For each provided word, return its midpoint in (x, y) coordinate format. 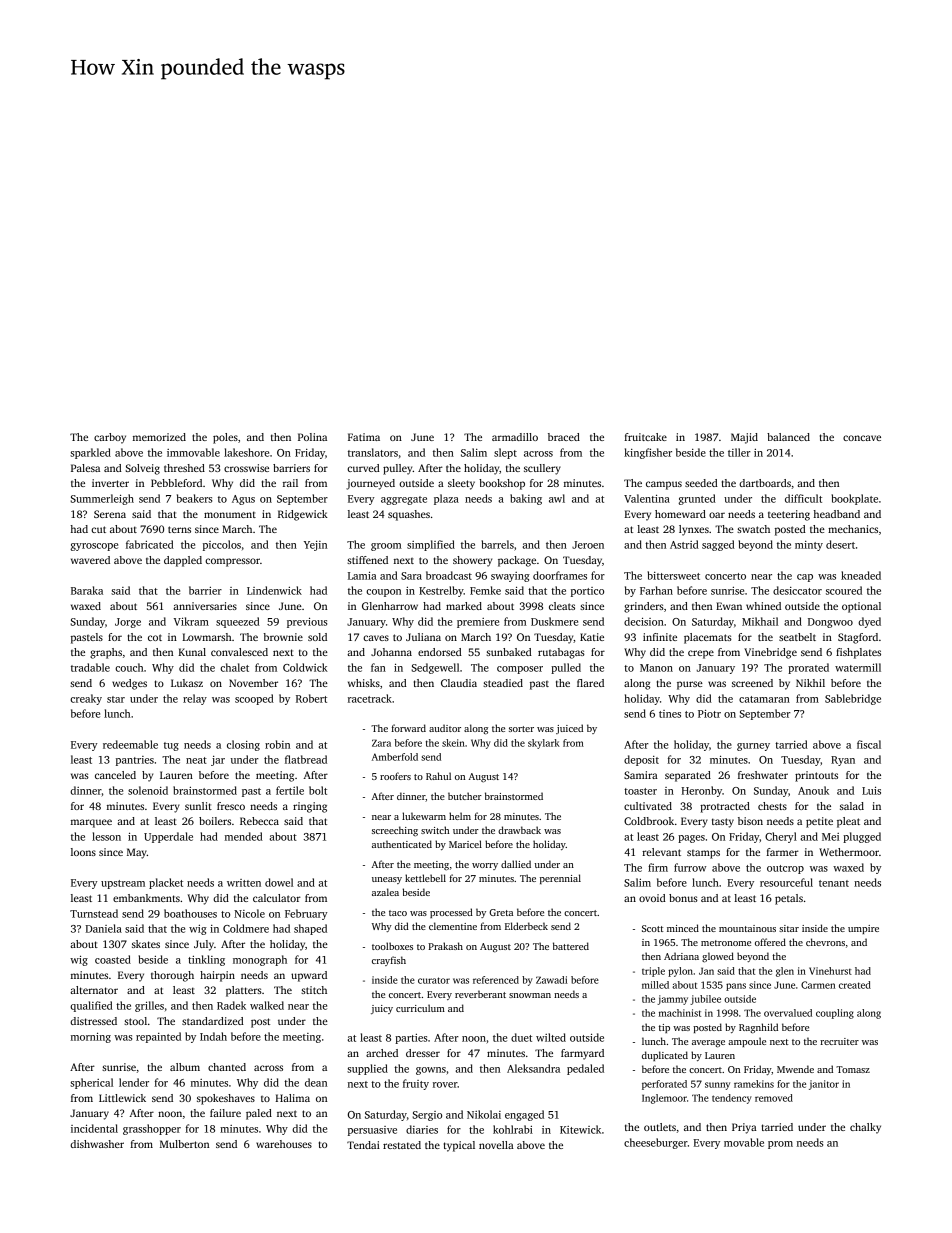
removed (774, 1098)
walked (267, 1005)
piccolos (222, 545)
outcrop (785, 869)
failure (225, 1113)
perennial (560, 879)
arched (382, 1053)
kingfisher (648, 453)
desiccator (797, 590)
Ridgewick (303, 515)
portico (587, 592)
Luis (871, 790)
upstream (123, 884)
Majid (744, 438)
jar (218, 761)
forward (408, 728)
